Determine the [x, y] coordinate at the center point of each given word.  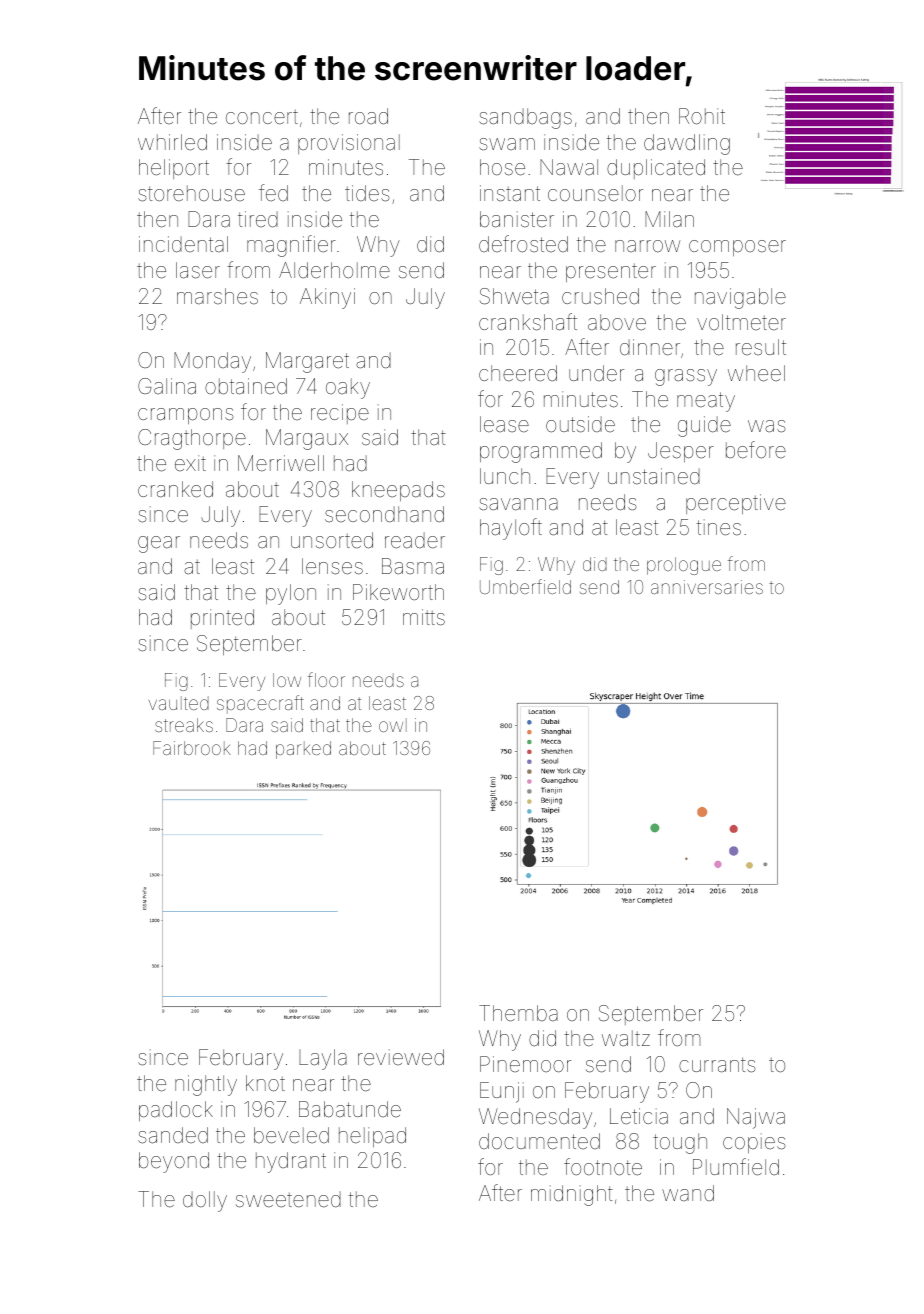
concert [262, 117]
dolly [205, 1201]
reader [415, 540]
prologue [684, 566]
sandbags [525, 118]
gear [159, 544]
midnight [572, 1195]
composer [737, 248]
